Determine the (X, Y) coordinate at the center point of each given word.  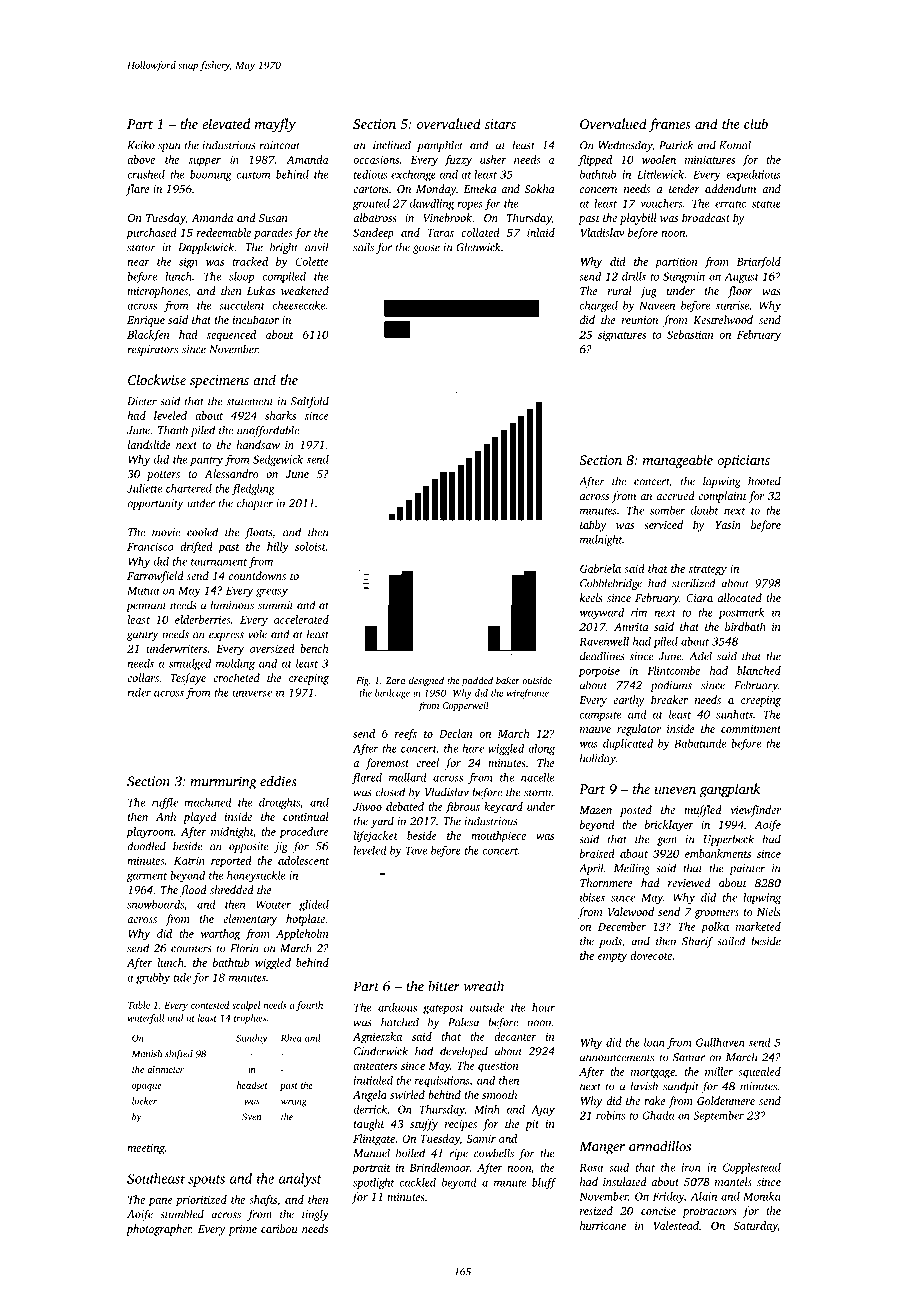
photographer (159, 1230)
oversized (272, 648)
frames (670, 125)
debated (405, 806)
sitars (500, 124)
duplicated (628, 744)
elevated (226, 123)
